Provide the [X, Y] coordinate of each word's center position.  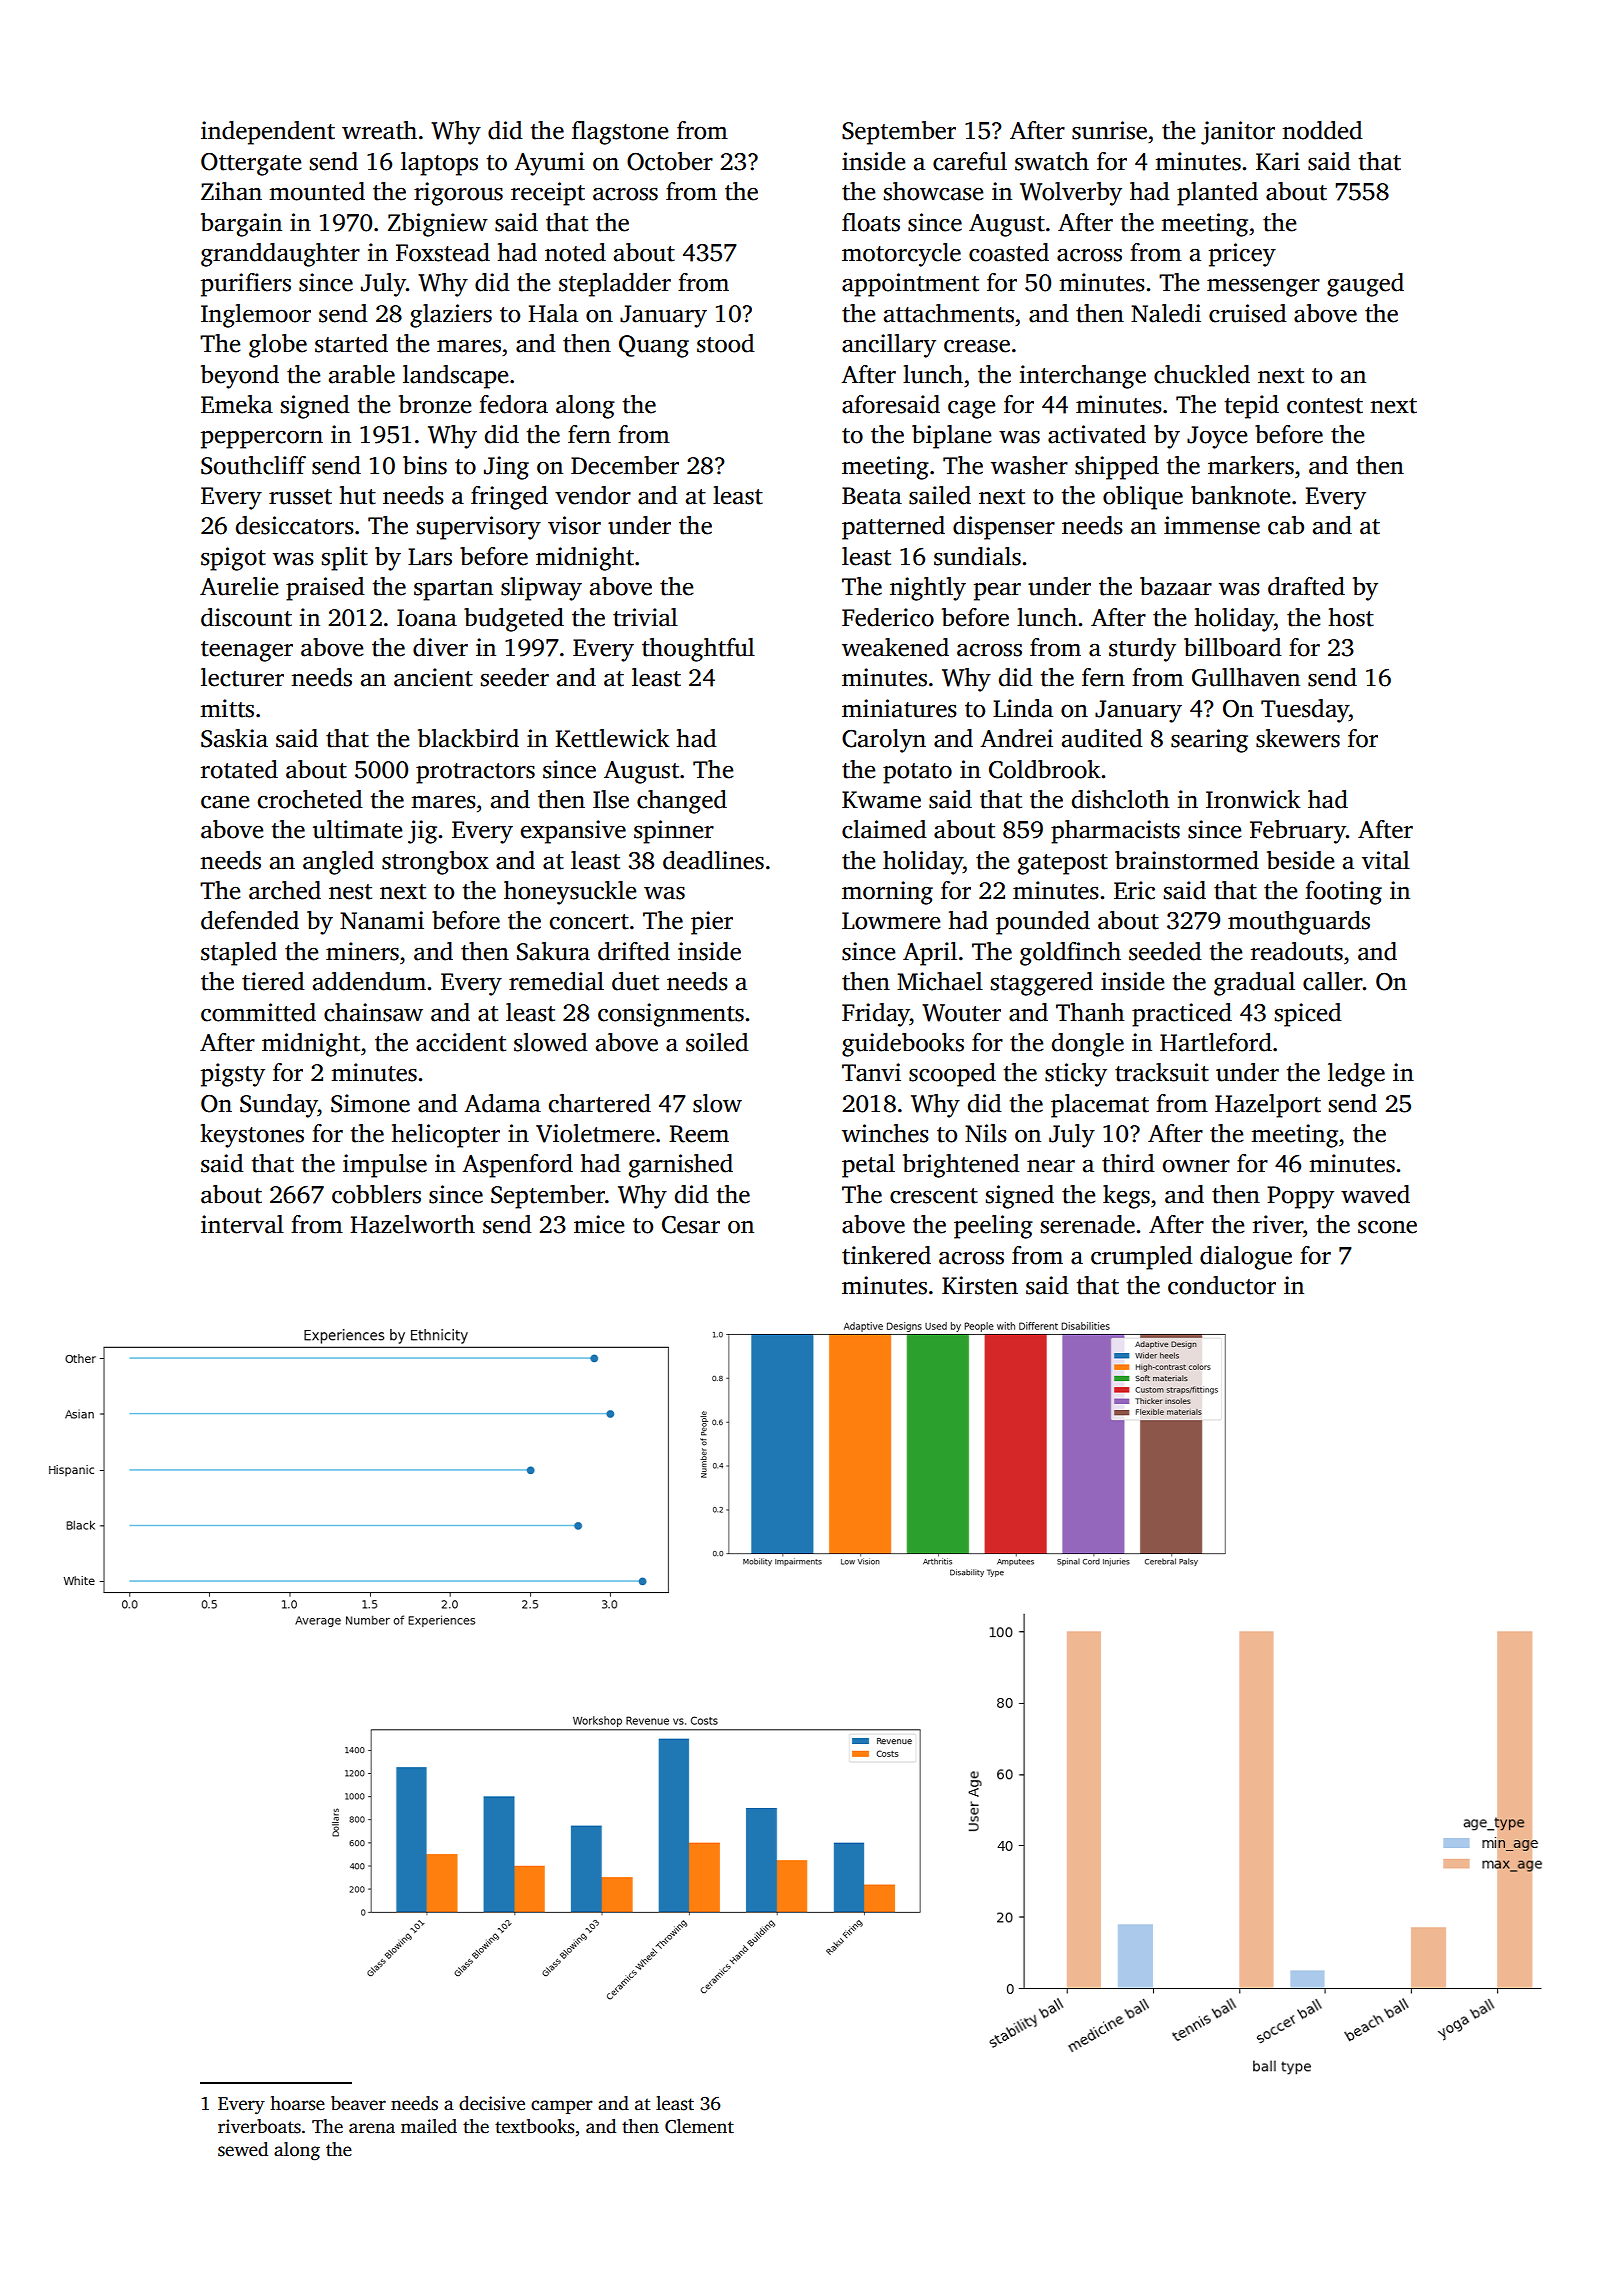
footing [1343, 893]
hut [358, 495]
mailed [429, 2126]
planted [1217, 194]
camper [562, 2107]
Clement [699, 2126]
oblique [1143, 498]
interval [242, 1224]
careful [970, 161]
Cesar [691, 1225]
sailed [940, 495]
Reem [699, 1134]
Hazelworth [412, 1224]
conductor [1222, 1285]
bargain [241, 225]
